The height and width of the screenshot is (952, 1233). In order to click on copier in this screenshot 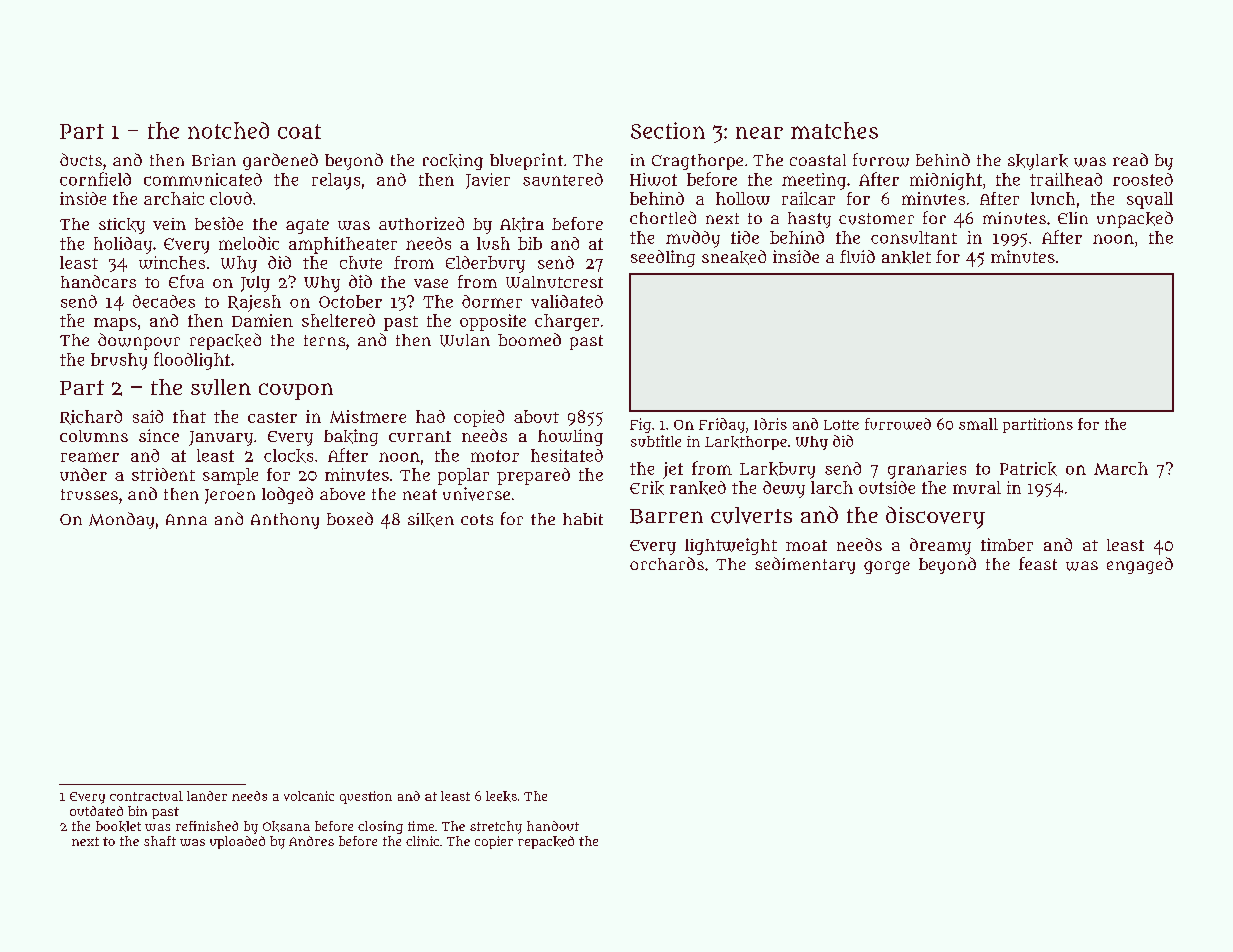, I will do `click(494, 842)`.
